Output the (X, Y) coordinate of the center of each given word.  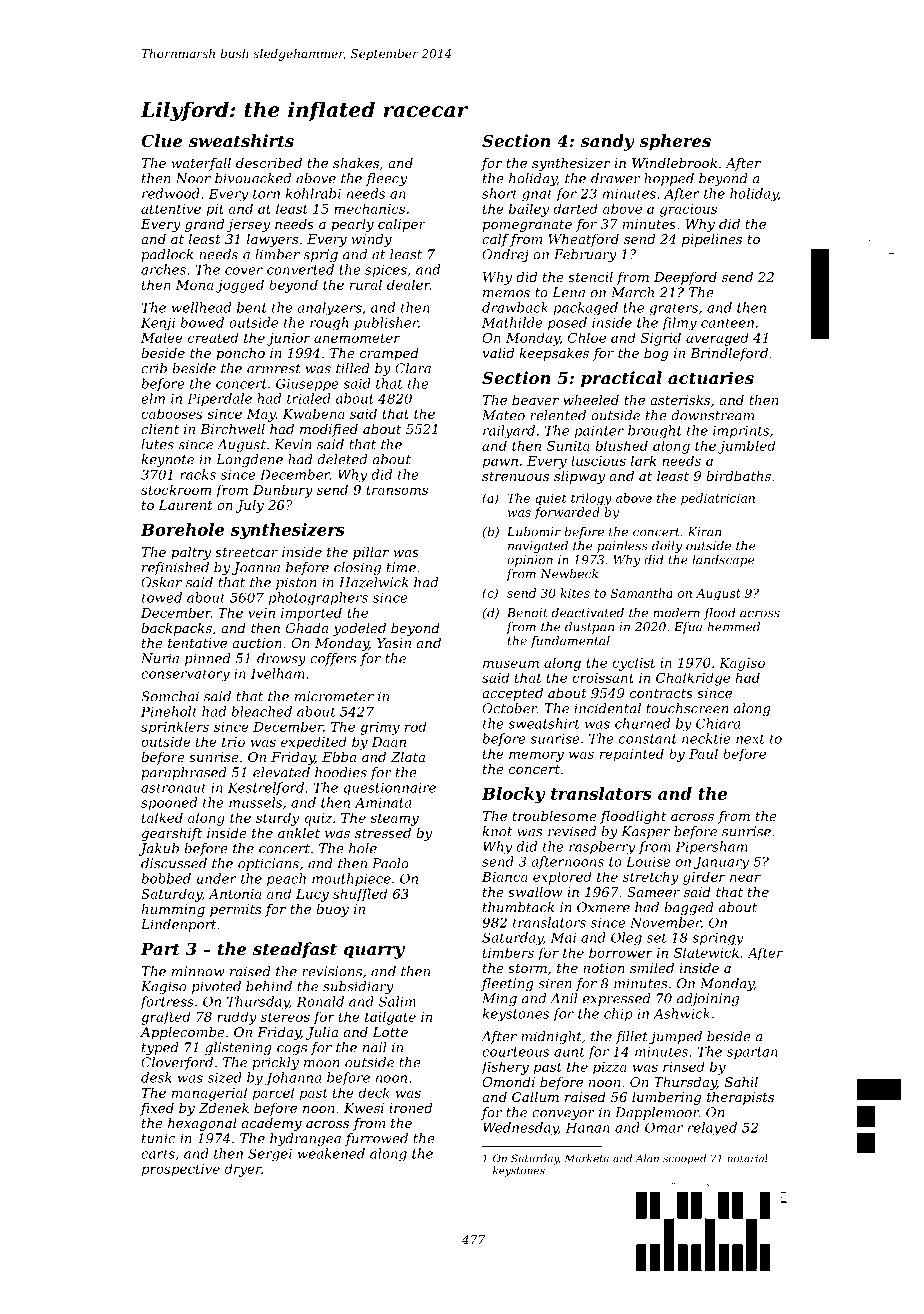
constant (648, 739)
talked (162, 817)
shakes (356, 163)
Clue (162, 140)
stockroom (176, 489)
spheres (675, 142)
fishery (505, 1068)
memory (536, 756)
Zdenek (224, 1108)
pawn (500, 463)
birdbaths (738, 476)
